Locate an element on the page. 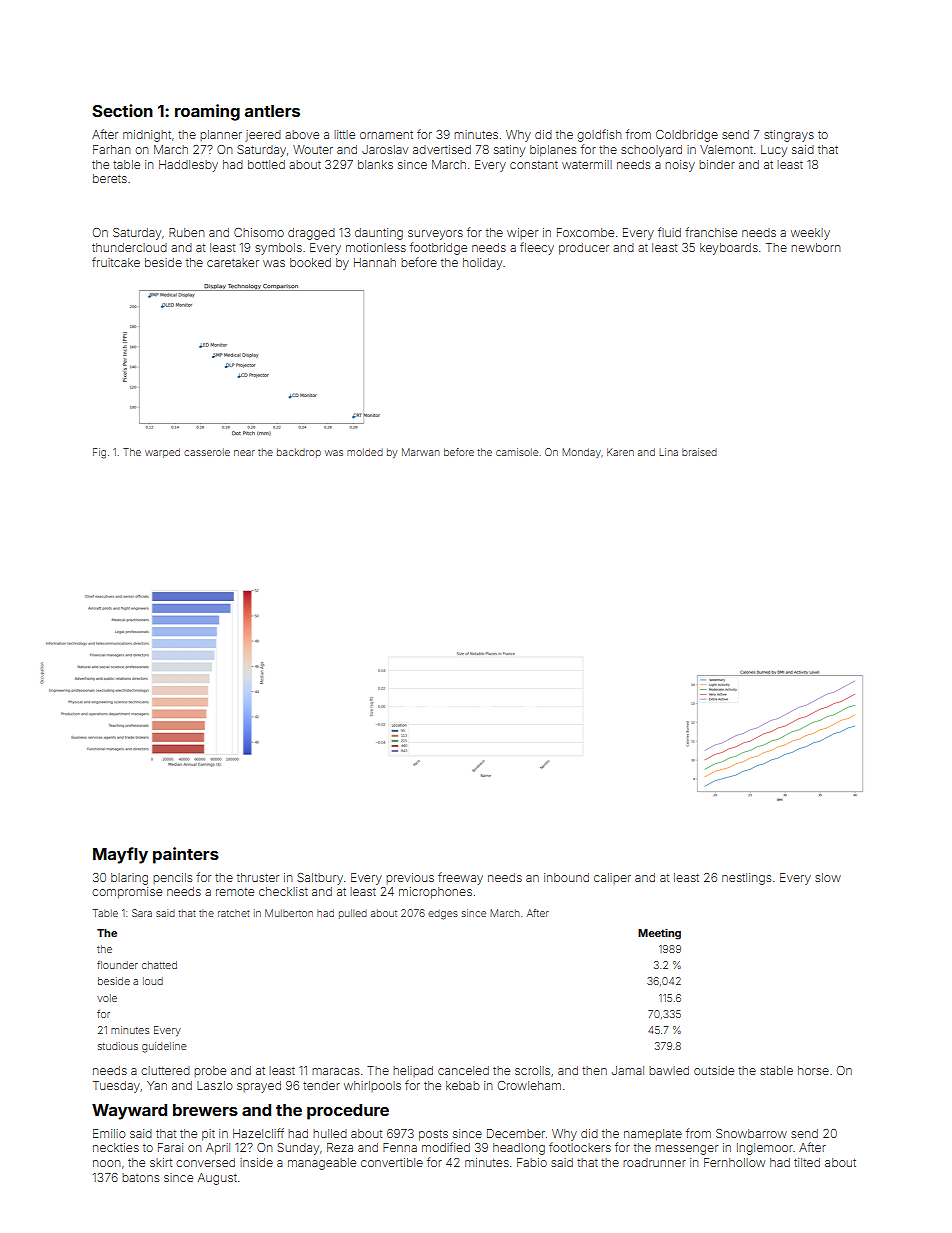 This image has height=1233, width=952. satiny is located at coordinates (509, 151).
